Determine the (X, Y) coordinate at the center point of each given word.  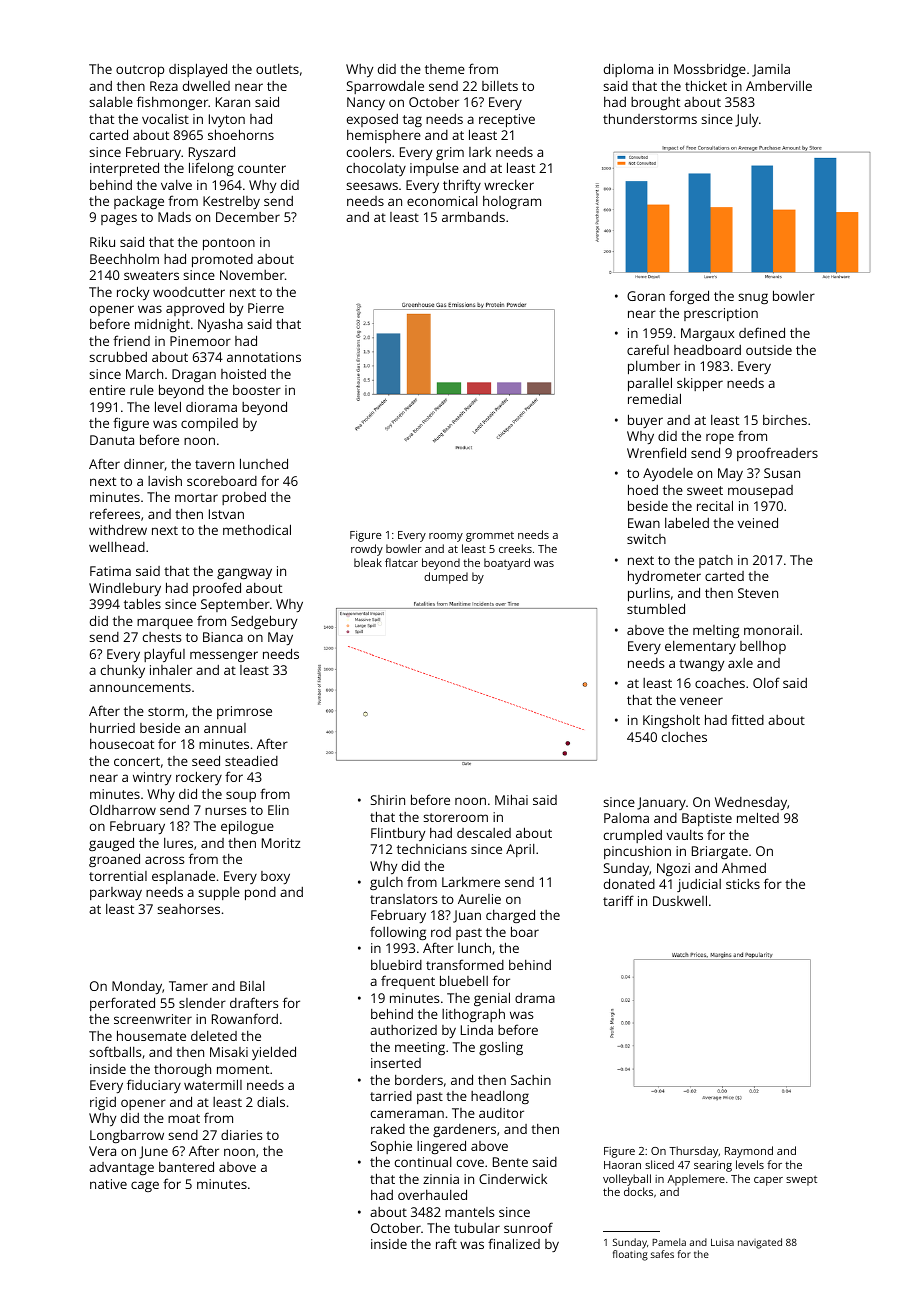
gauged (111, 844)
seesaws (372, 186)
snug (753, 298)
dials (271, 1101)
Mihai (511, 799)
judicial (699, 885)
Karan (233, 102)
